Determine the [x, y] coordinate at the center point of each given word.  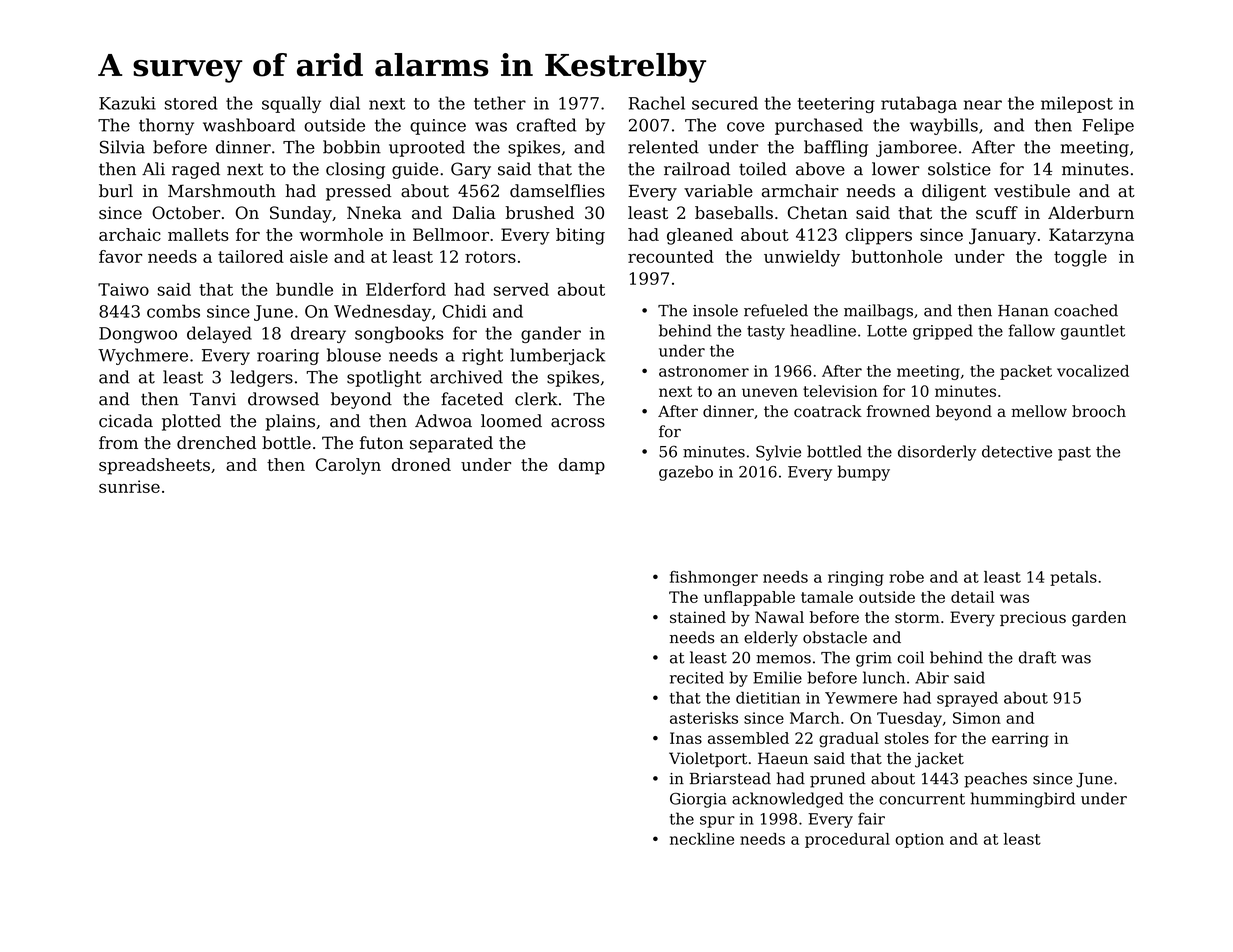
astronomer [704, 371]
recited [697, 677]
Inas [686, 738]
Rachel [657, 103]
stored [191, 103]
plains [290, 422]
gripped [943, 332]
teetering [836, 105]
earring [1020, 740]
